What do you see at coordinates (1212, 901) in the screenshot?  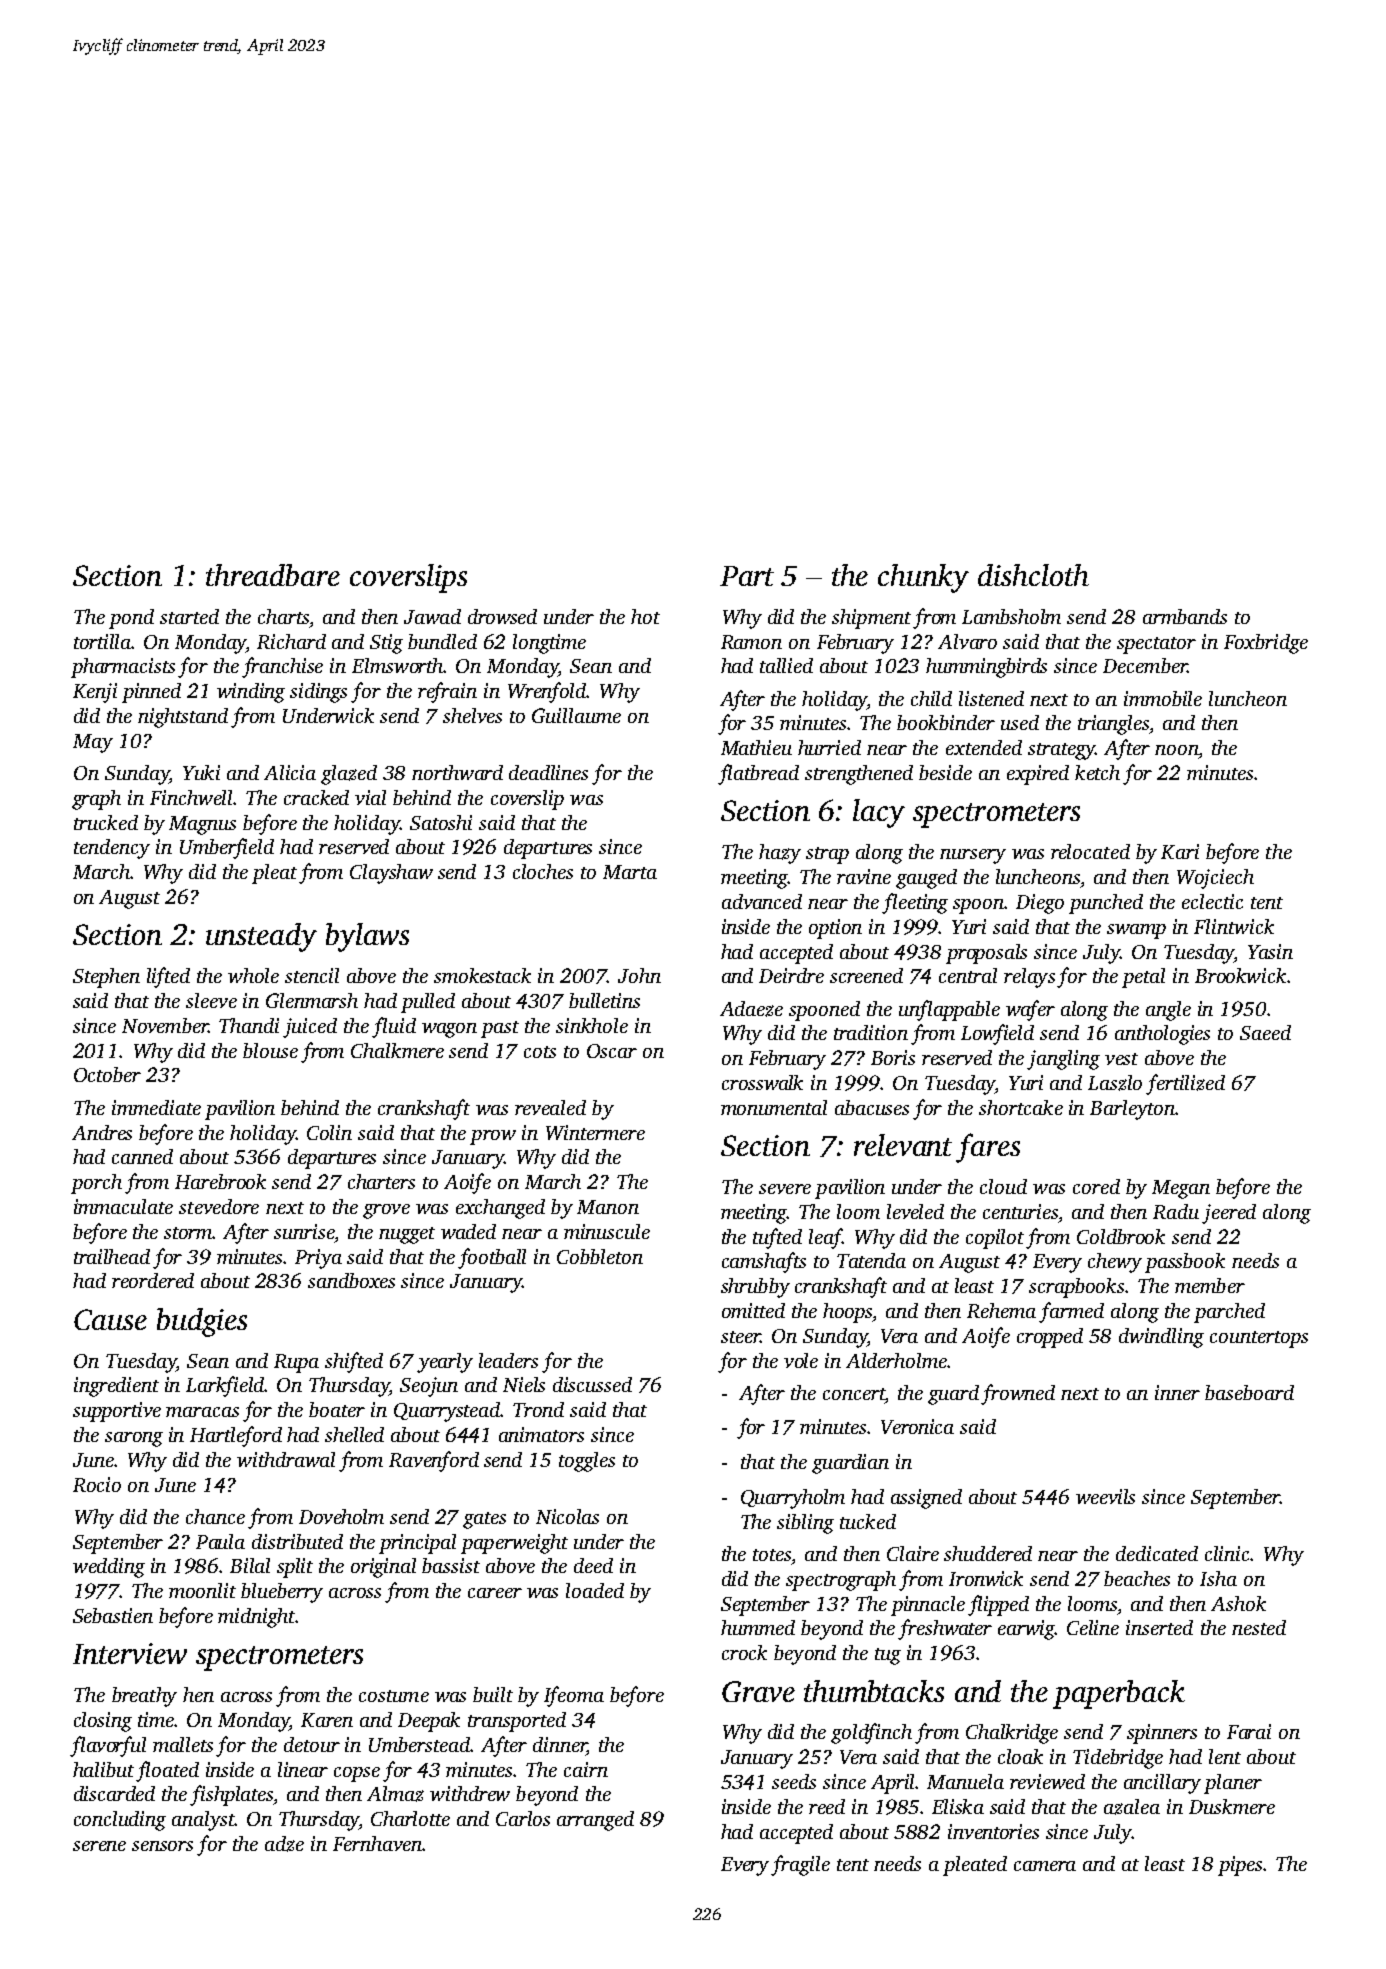 I see `eclectic` at bounding box center [1212, 901].
